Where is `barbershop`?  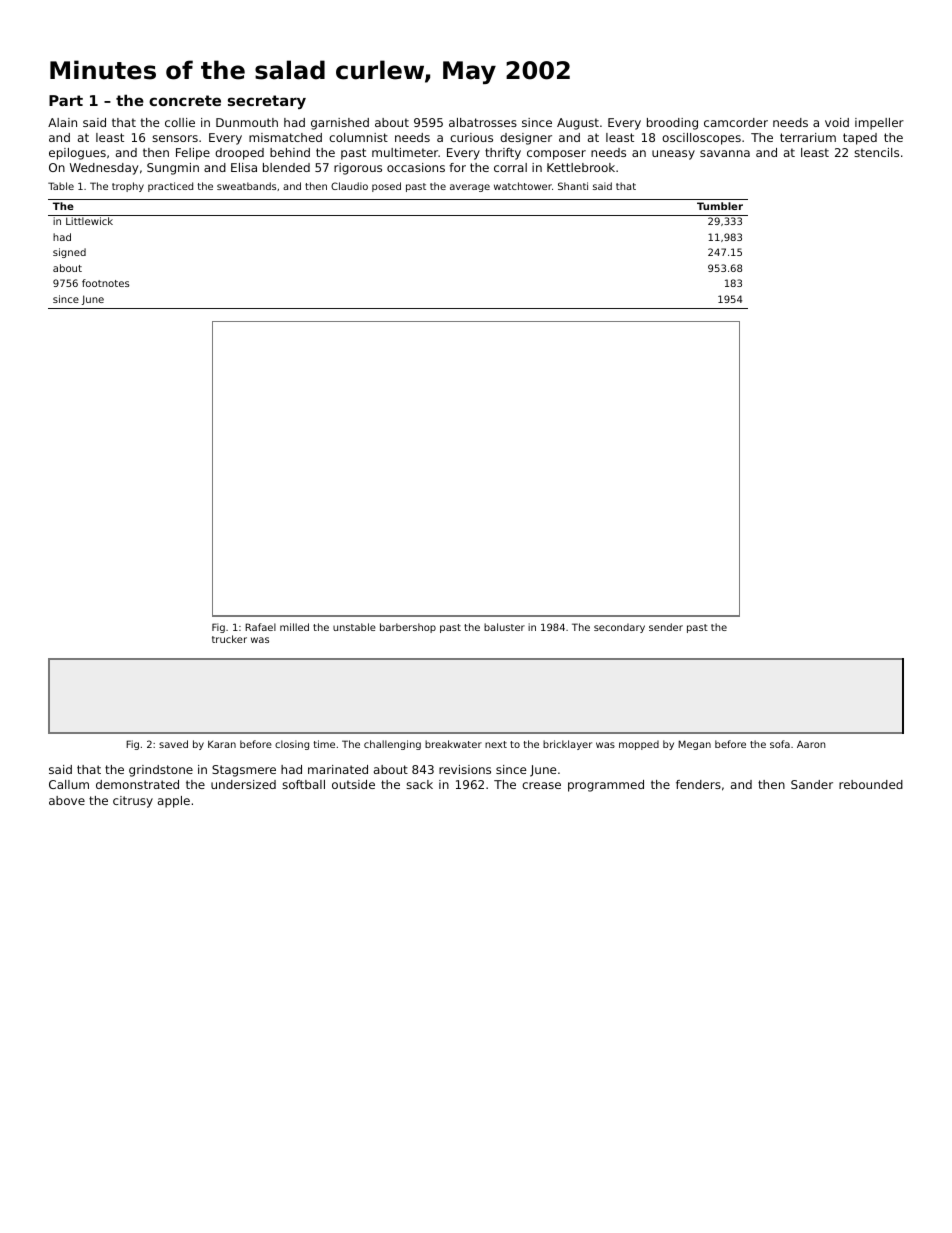 barbershop is located at coordinates (408, 628).
